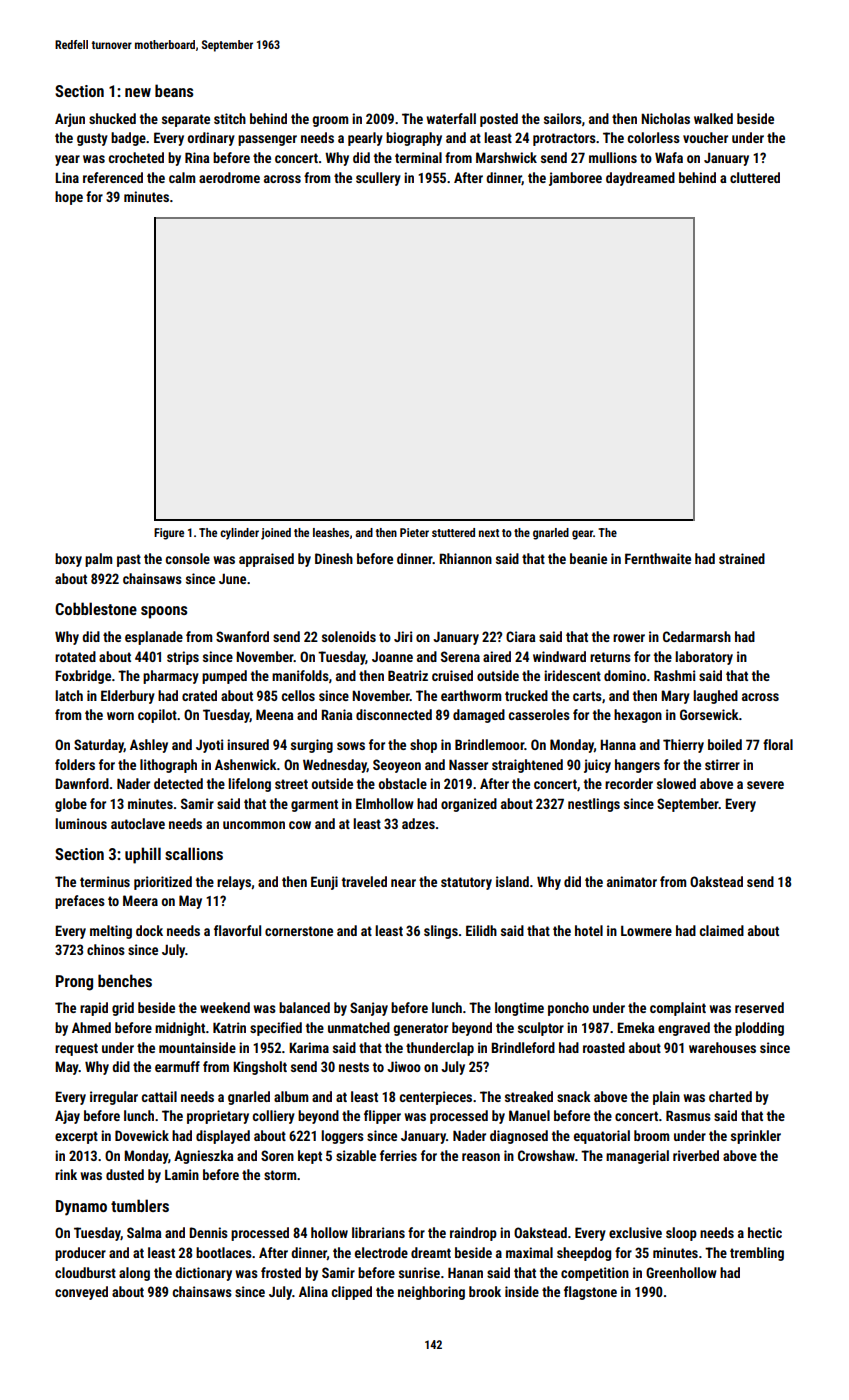 Image resolution: width=849 pixels, height=1400 pixels. I want to click on cylinder, so click(239, 534).
